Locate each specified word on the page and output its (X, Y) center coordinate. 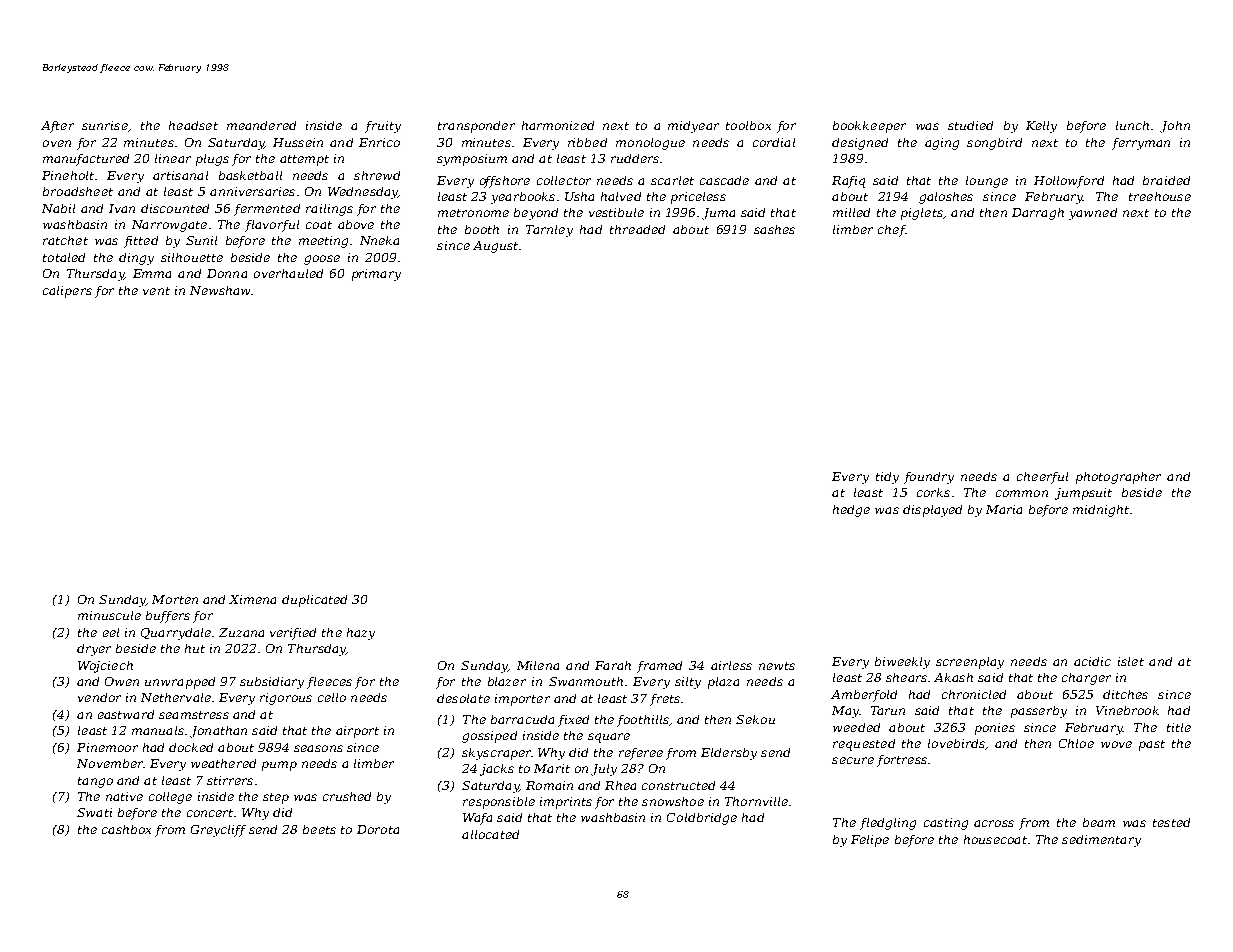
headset (193, 125)
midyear (693, 127)
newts (777, 666)
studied (970, 125)
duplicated (314, 601)
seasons (318, 748)
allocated (490, 834)
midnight (1101, 511)
